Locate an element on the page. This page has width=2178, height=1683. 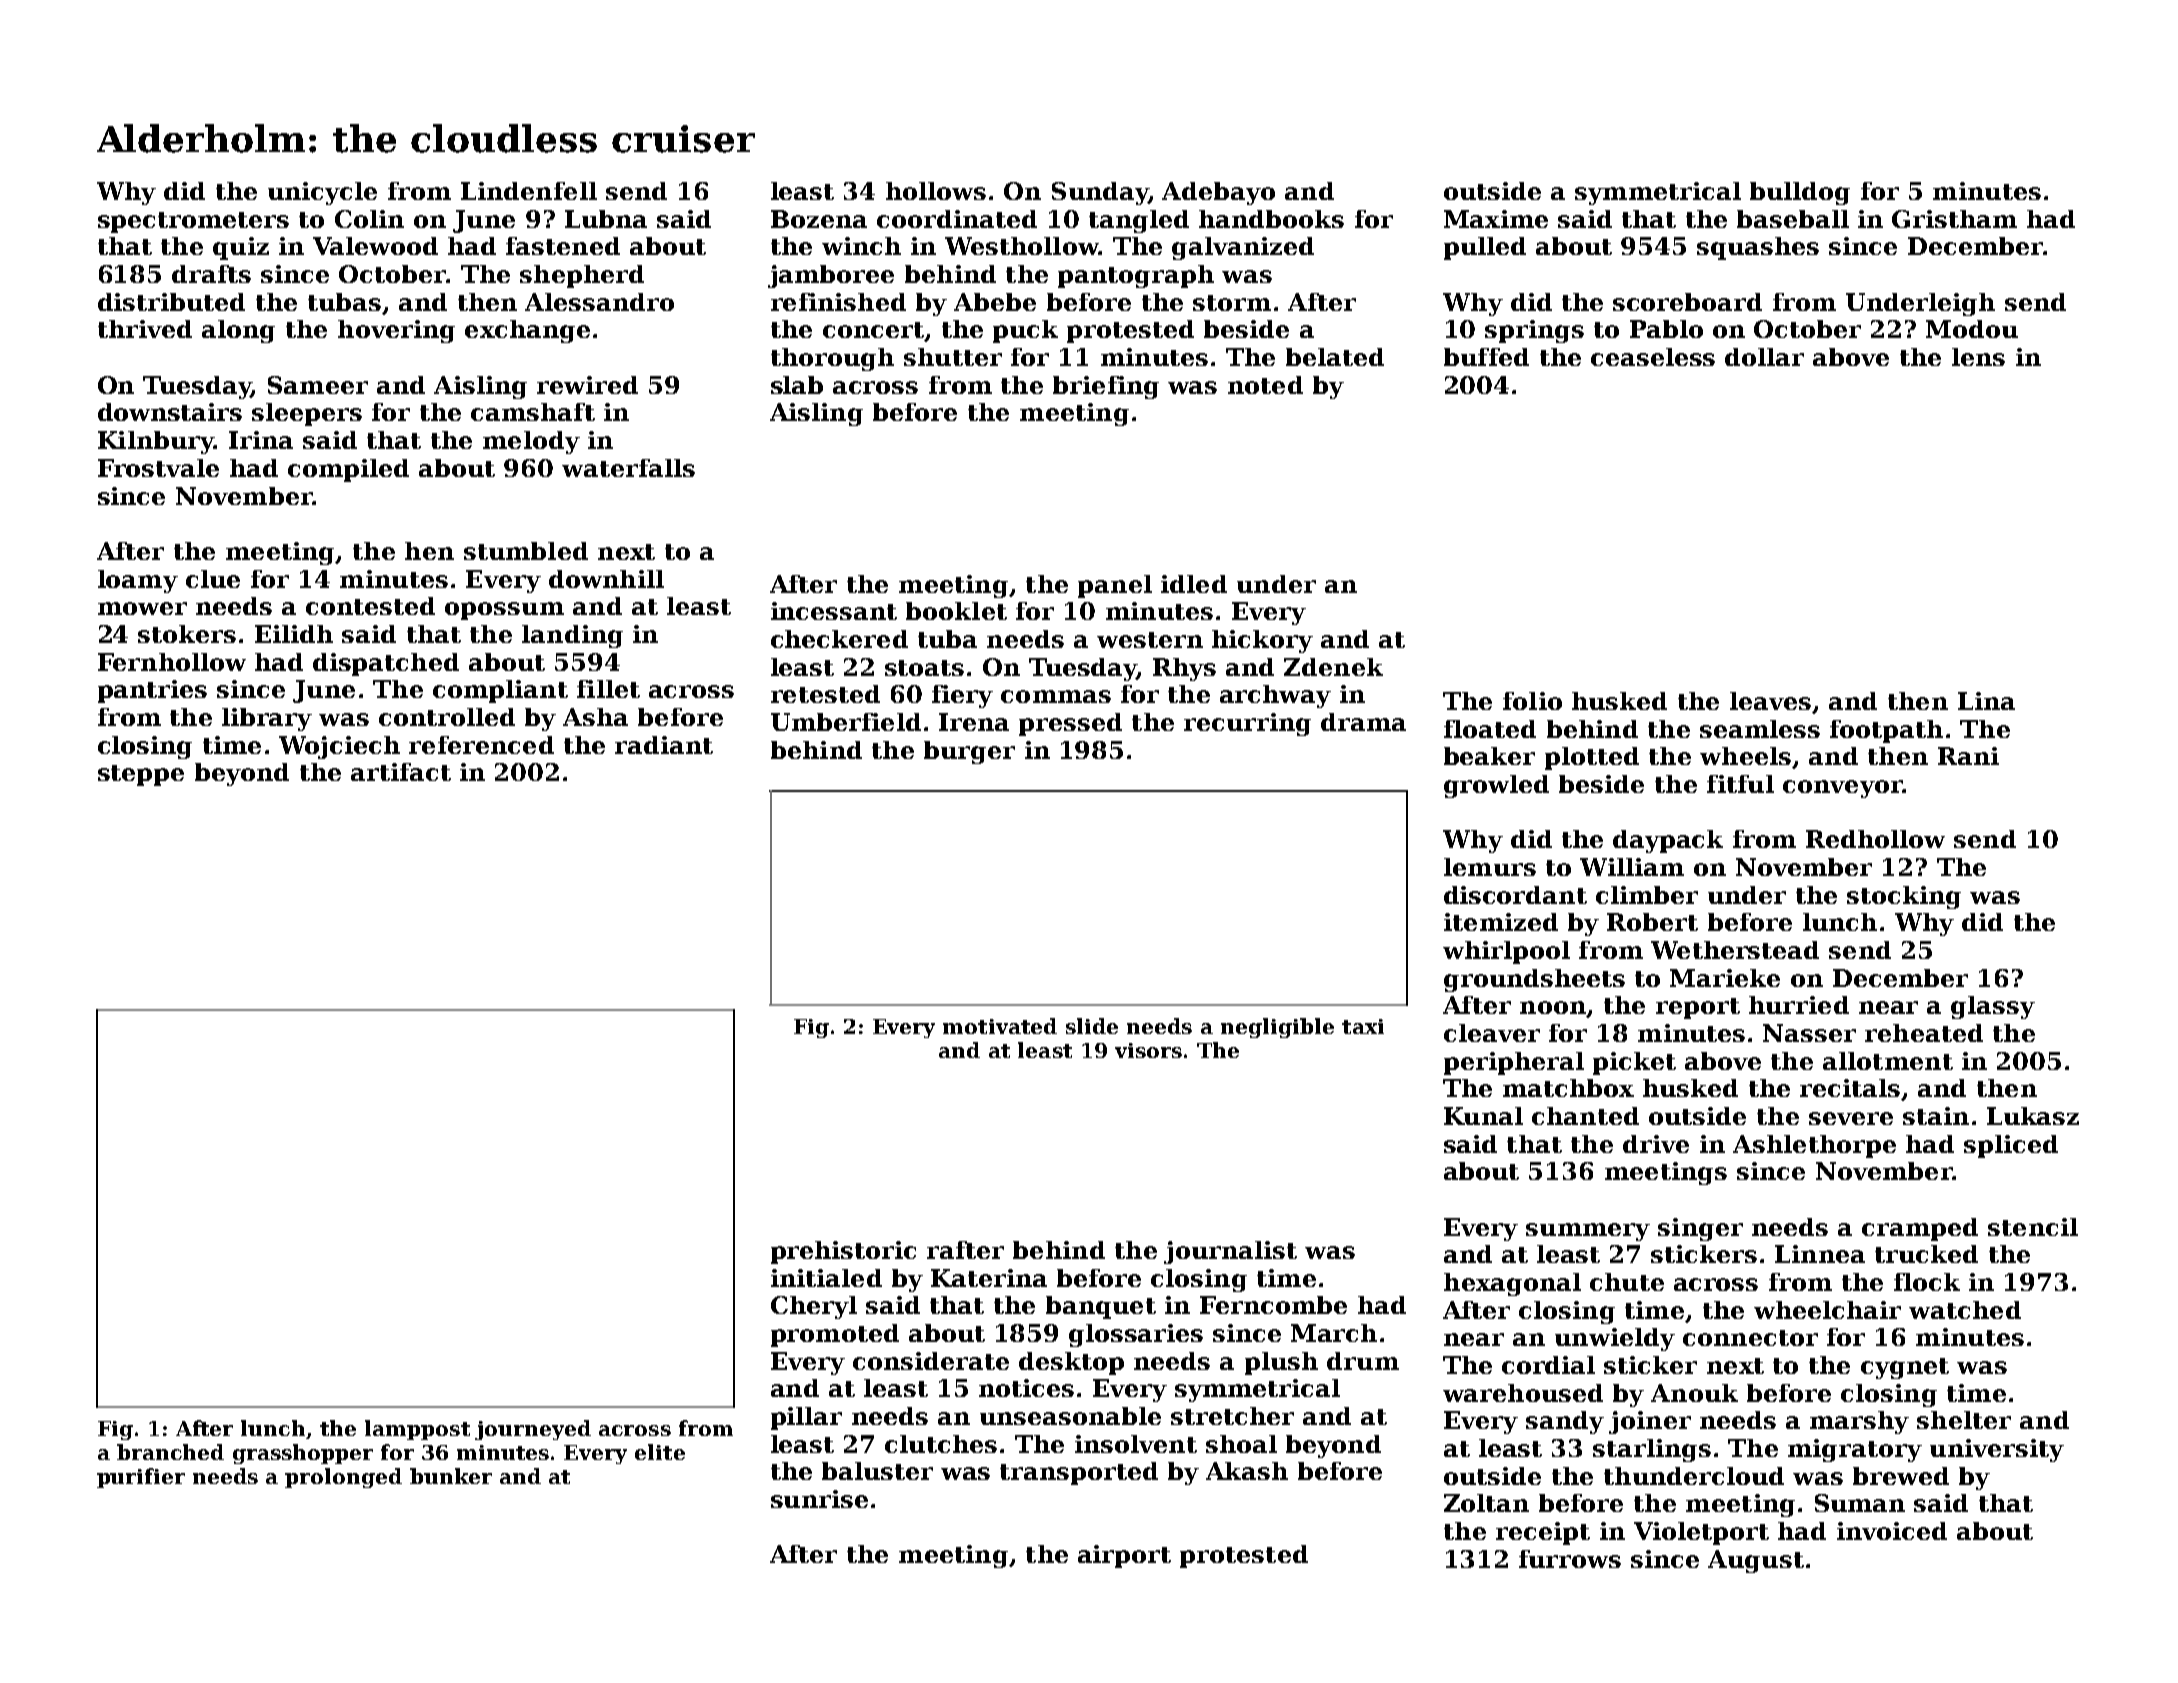
glassy is located at coordinates (1993, 1007).
